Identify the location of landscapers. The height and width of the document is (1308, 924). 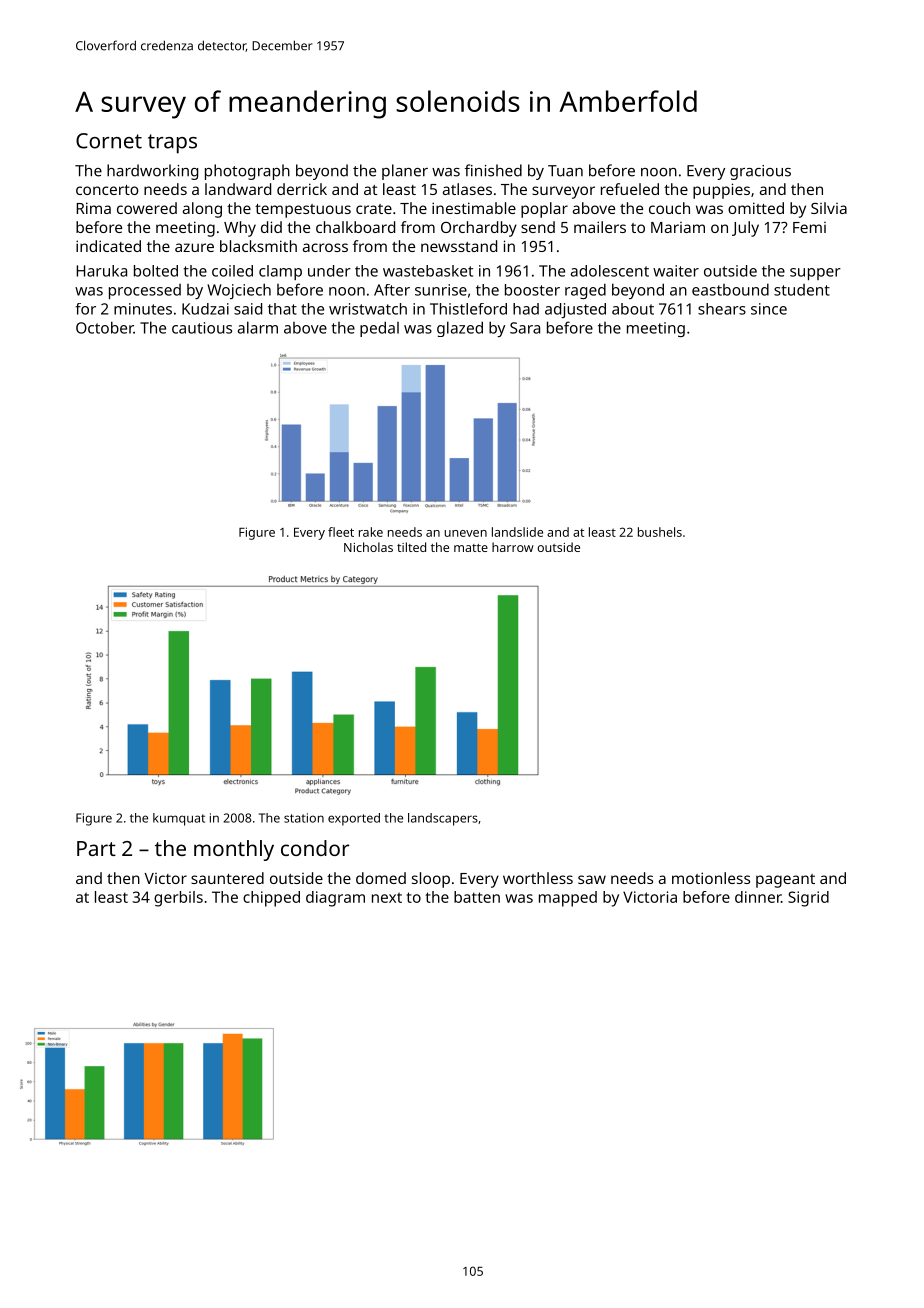
(443, 819).
